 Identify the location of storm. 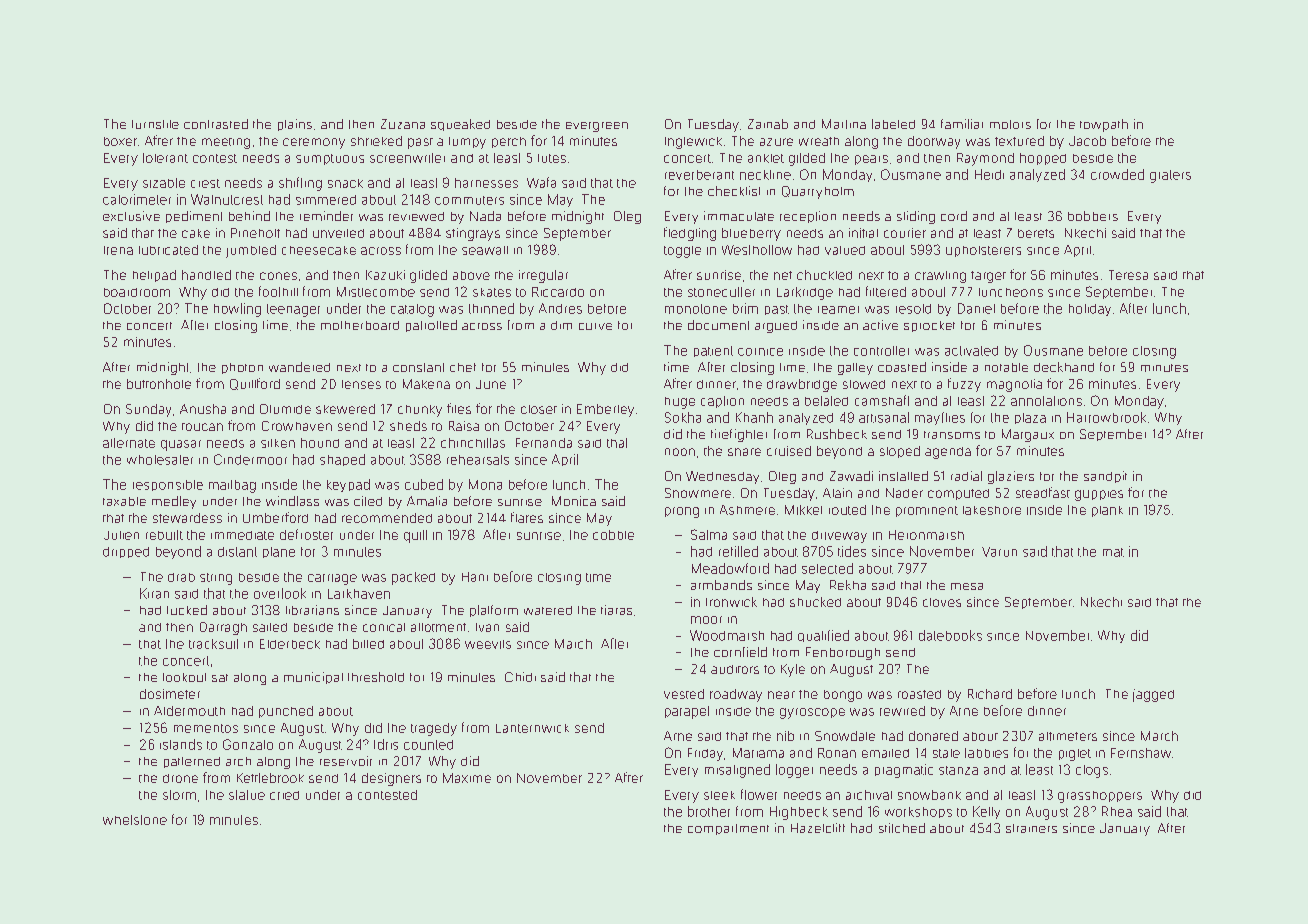
(179, 795).
